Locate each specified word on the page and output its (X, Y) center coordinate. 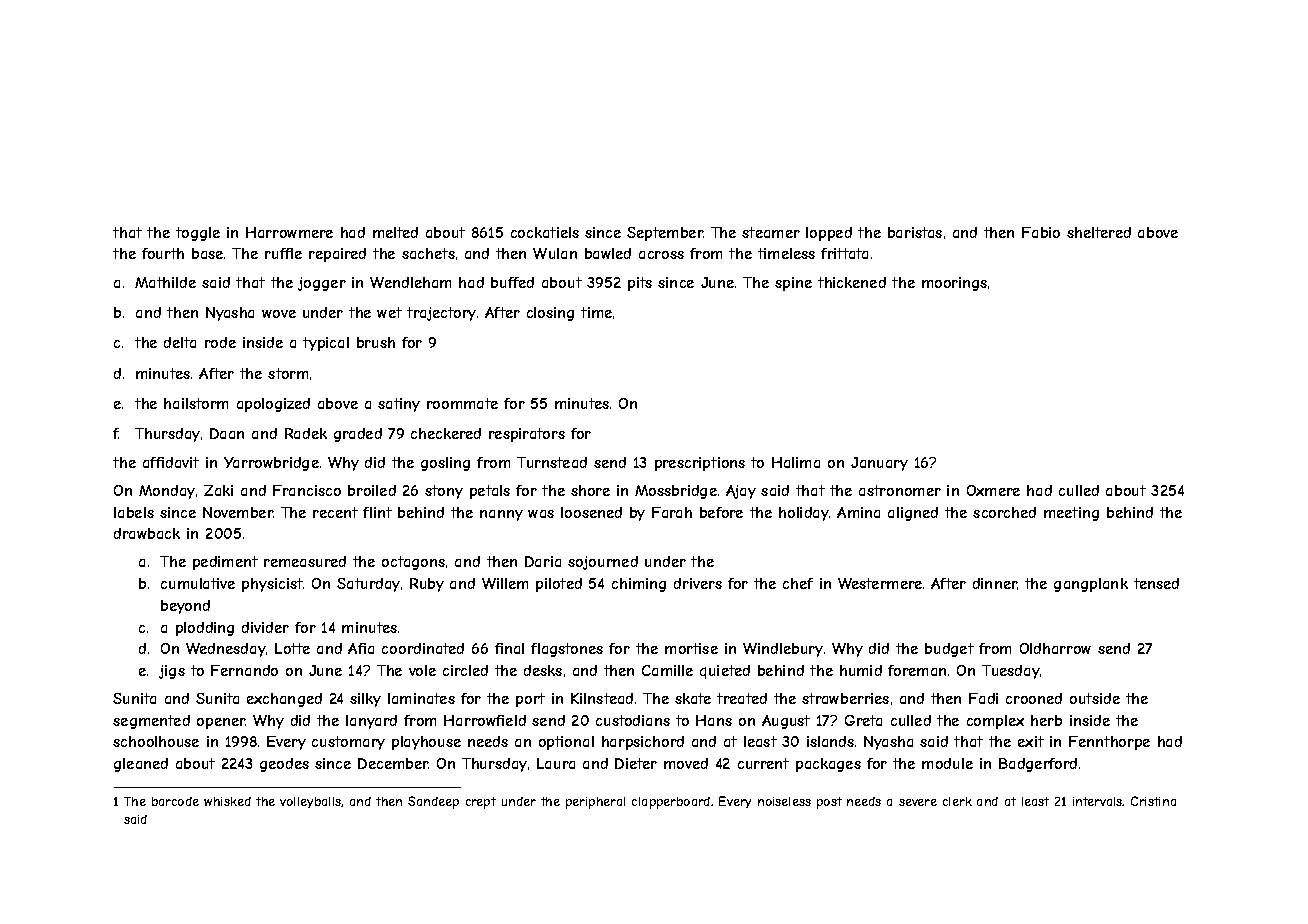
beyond (185, 607)
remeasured (305, 561)
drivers (698, 583)
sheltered (1099, 232)
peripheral (595, 803)
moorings (954, 284)
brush (376, 342)
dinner (995, 583)
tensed (1156, 583)
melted (395, 232)
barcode (175, 801)
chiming (639, 585)
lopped (829, 234)
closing (550, 314)
